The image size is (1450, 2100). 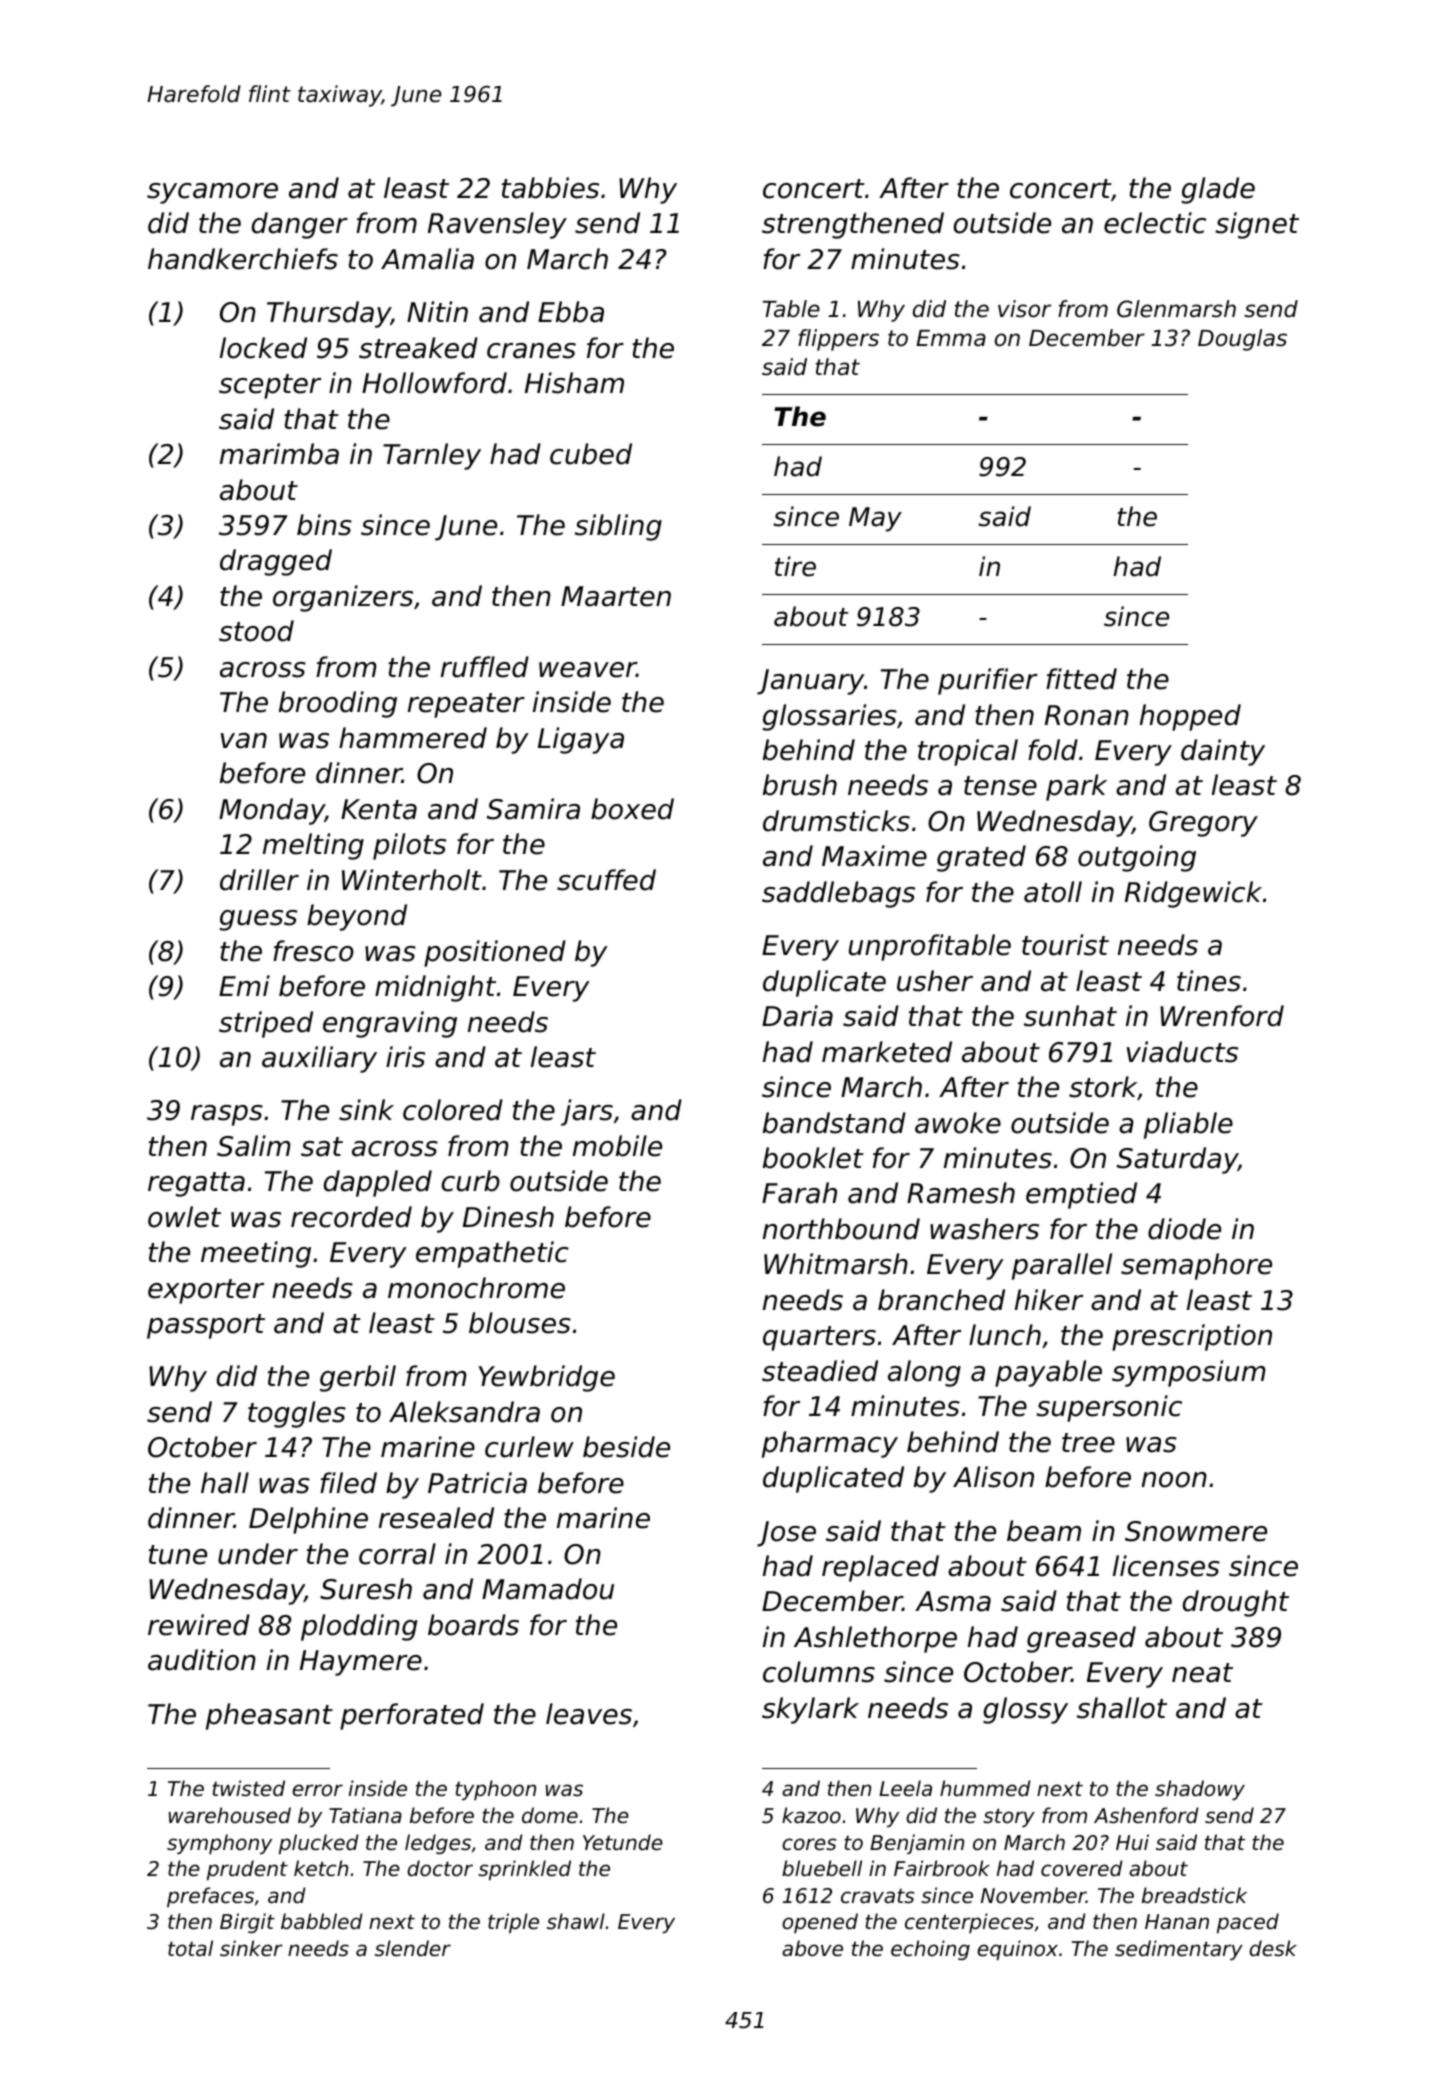 I want to click on purifier, so click(x=988, y=681).
